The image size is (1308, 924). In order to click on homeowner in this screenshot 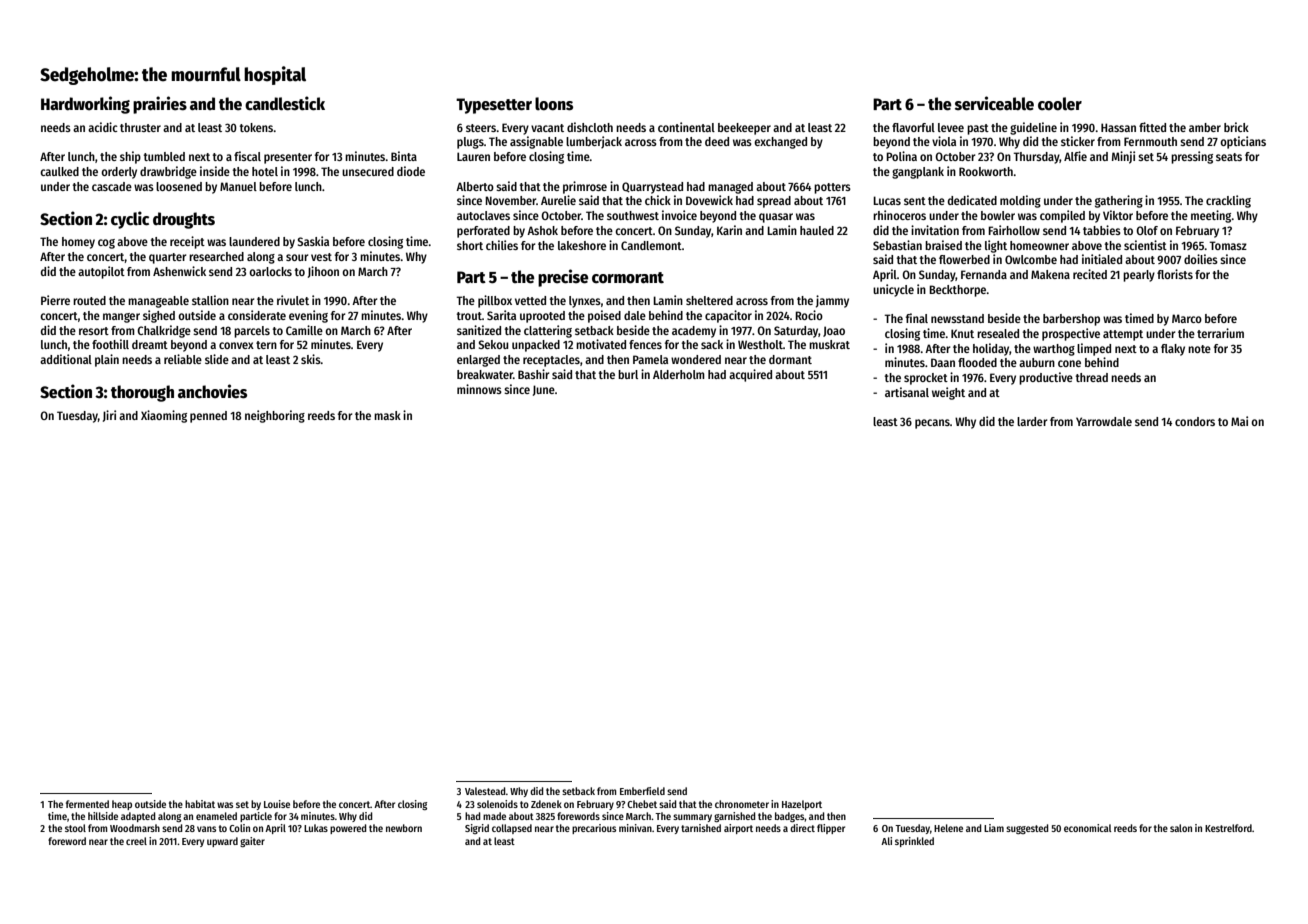, I will do `click(1039, 245)`.
